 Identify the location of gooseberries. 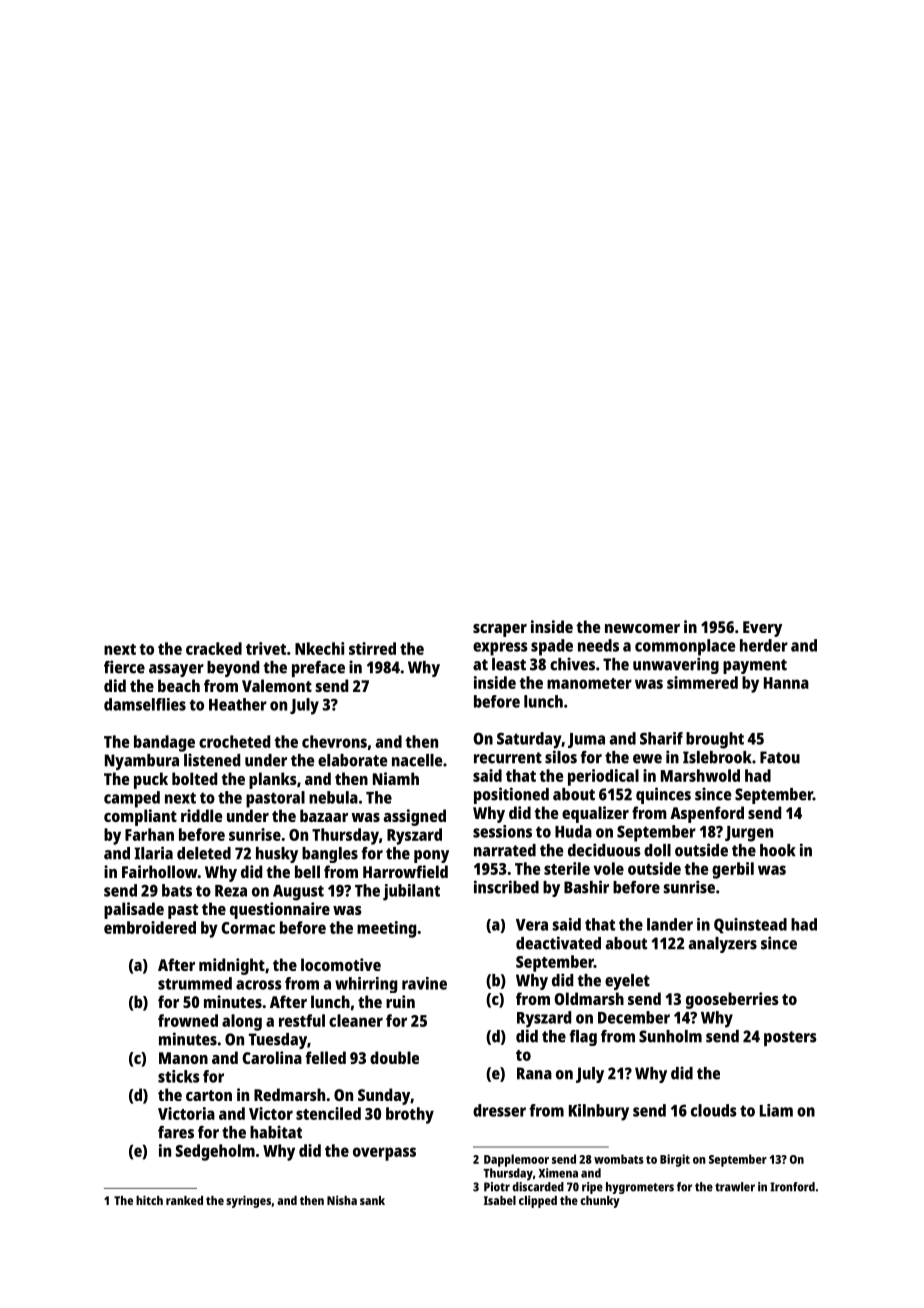
(732, 1000).
